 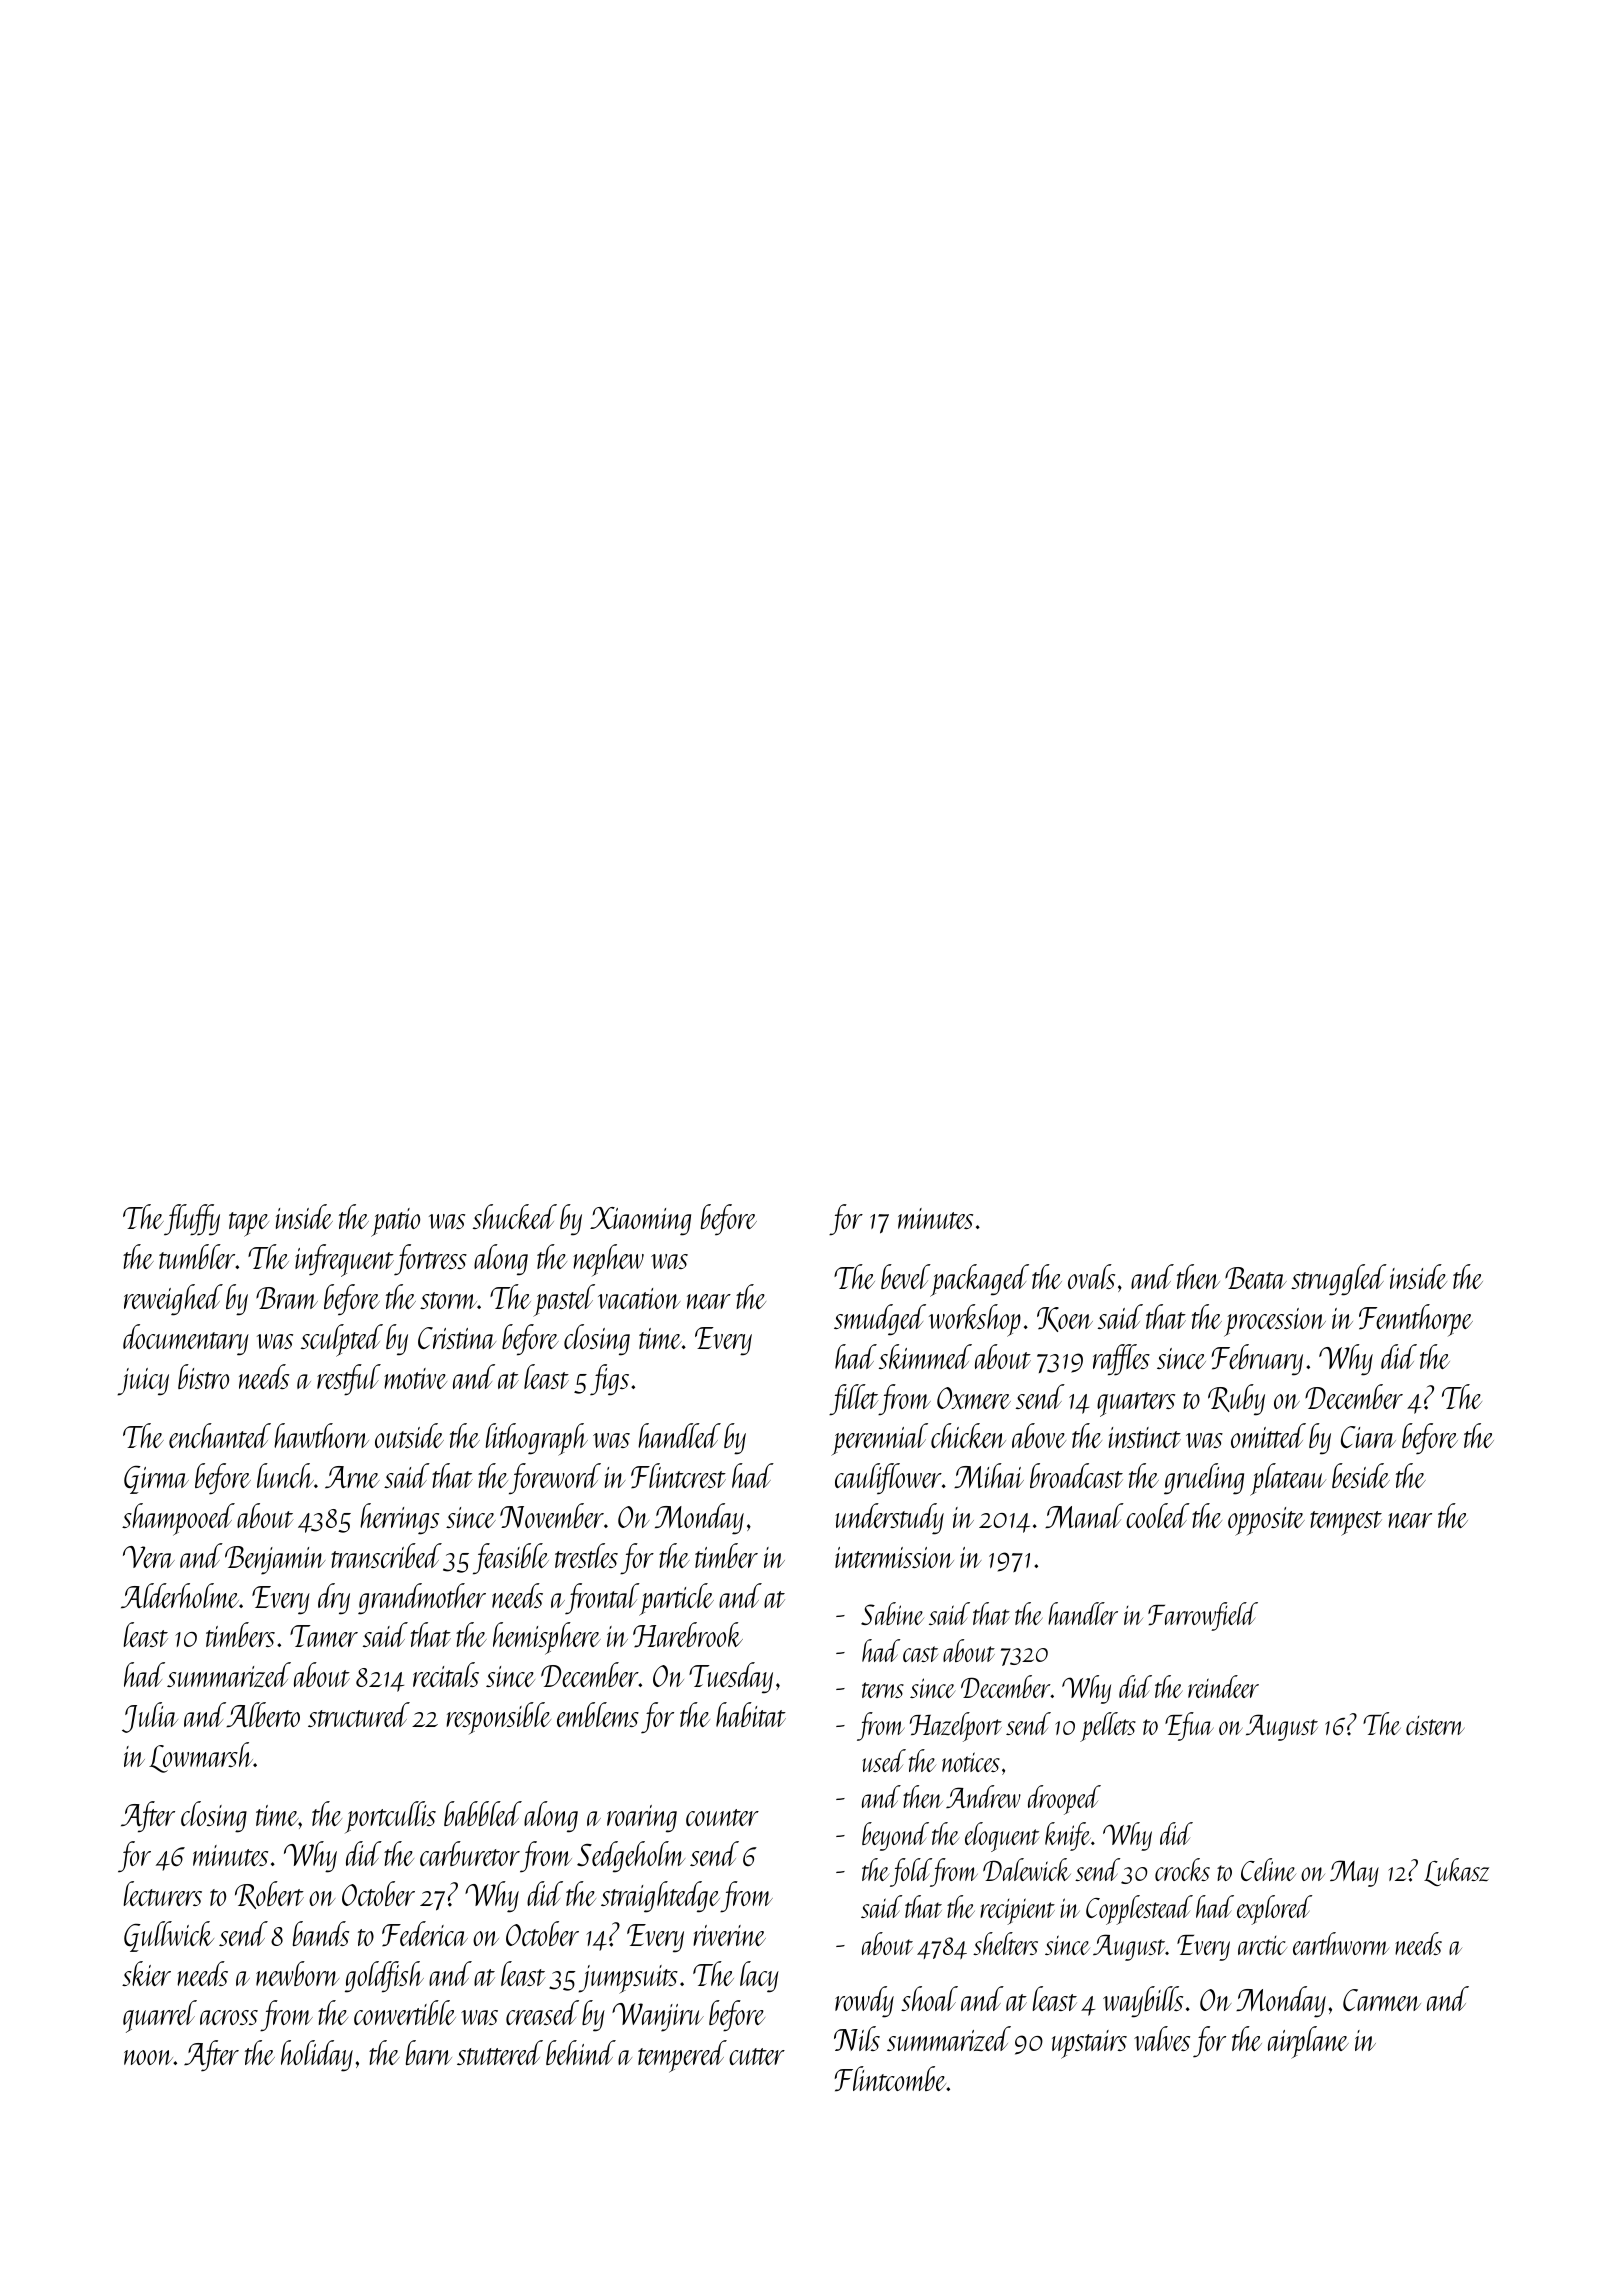 What do you see at coordinates (890, 2079) in the screenshot?
I see `Flintcombe` at bounding box center [890, 2079].
